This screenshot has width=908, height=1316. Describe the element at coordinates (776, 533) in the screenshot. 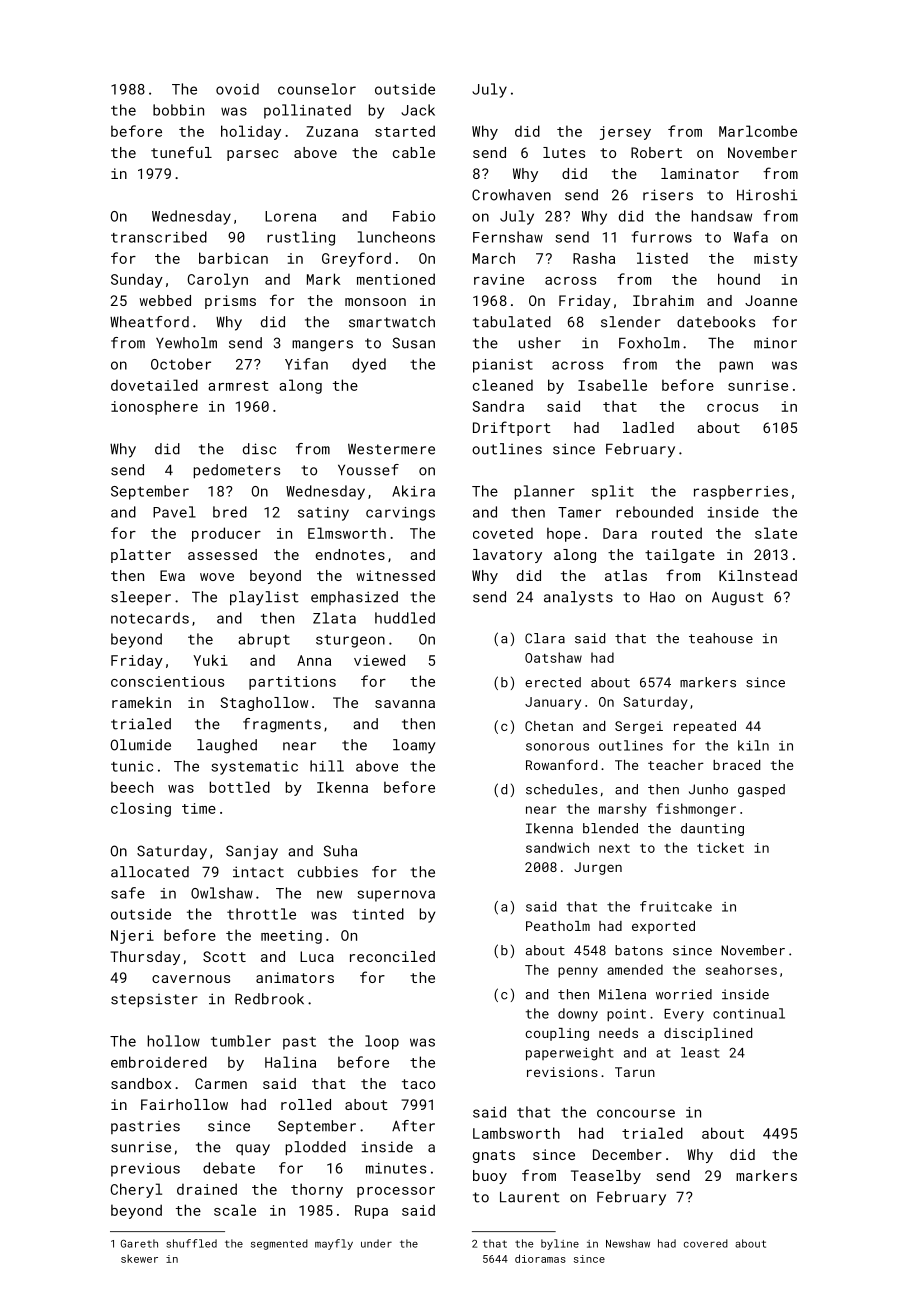

I see `slate` at that location.
